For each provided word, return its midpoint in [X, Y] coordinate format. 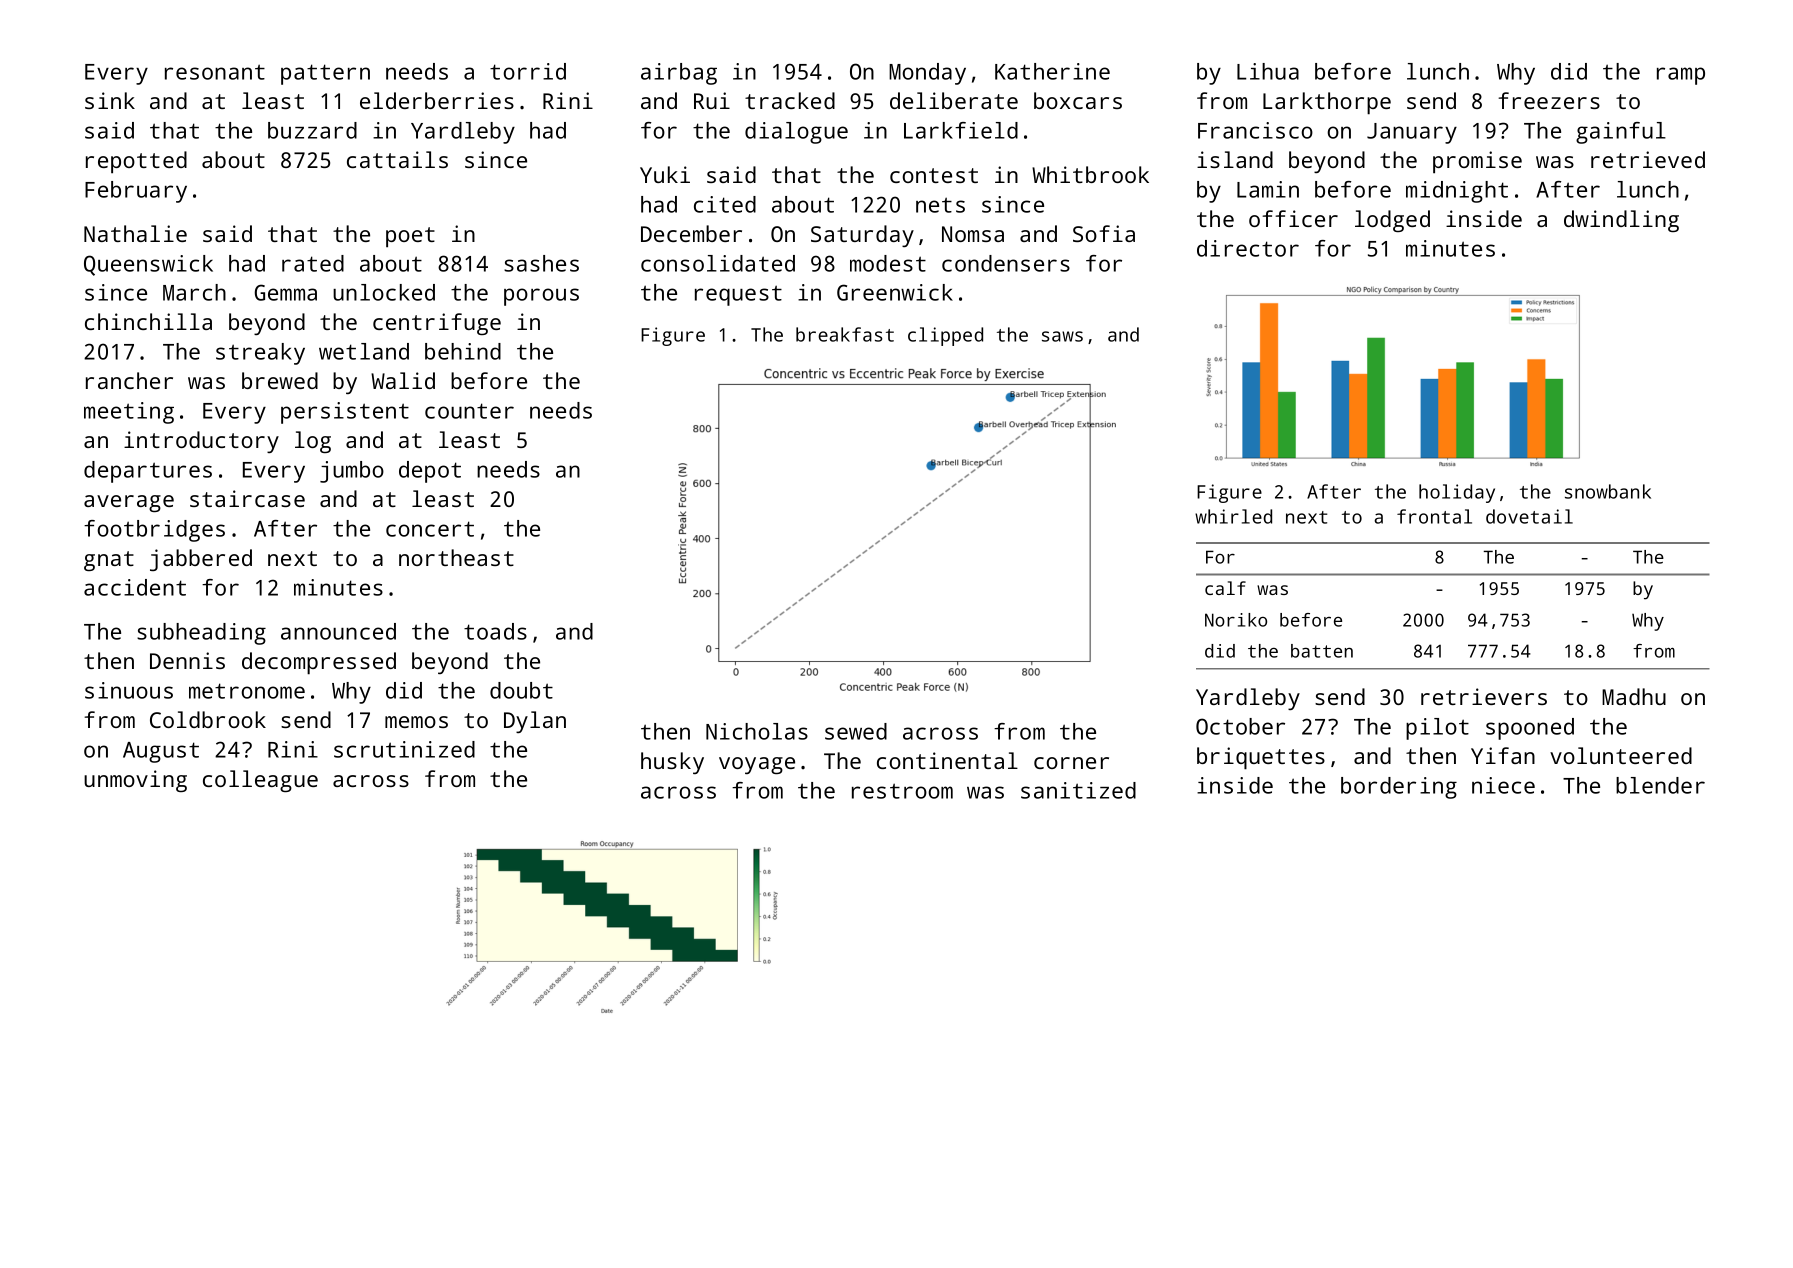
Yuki [665, 174]
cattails [397, 159]
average [129, 503]
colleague [260, 781]
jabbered [201, 560]
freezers [1549, 100]
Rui [712, 100]
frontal [1434, 516]
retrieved [1648, 159]
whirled [1233, 516]
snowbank [1608, 491]
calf [1225, 588]
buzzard [312, 130]
